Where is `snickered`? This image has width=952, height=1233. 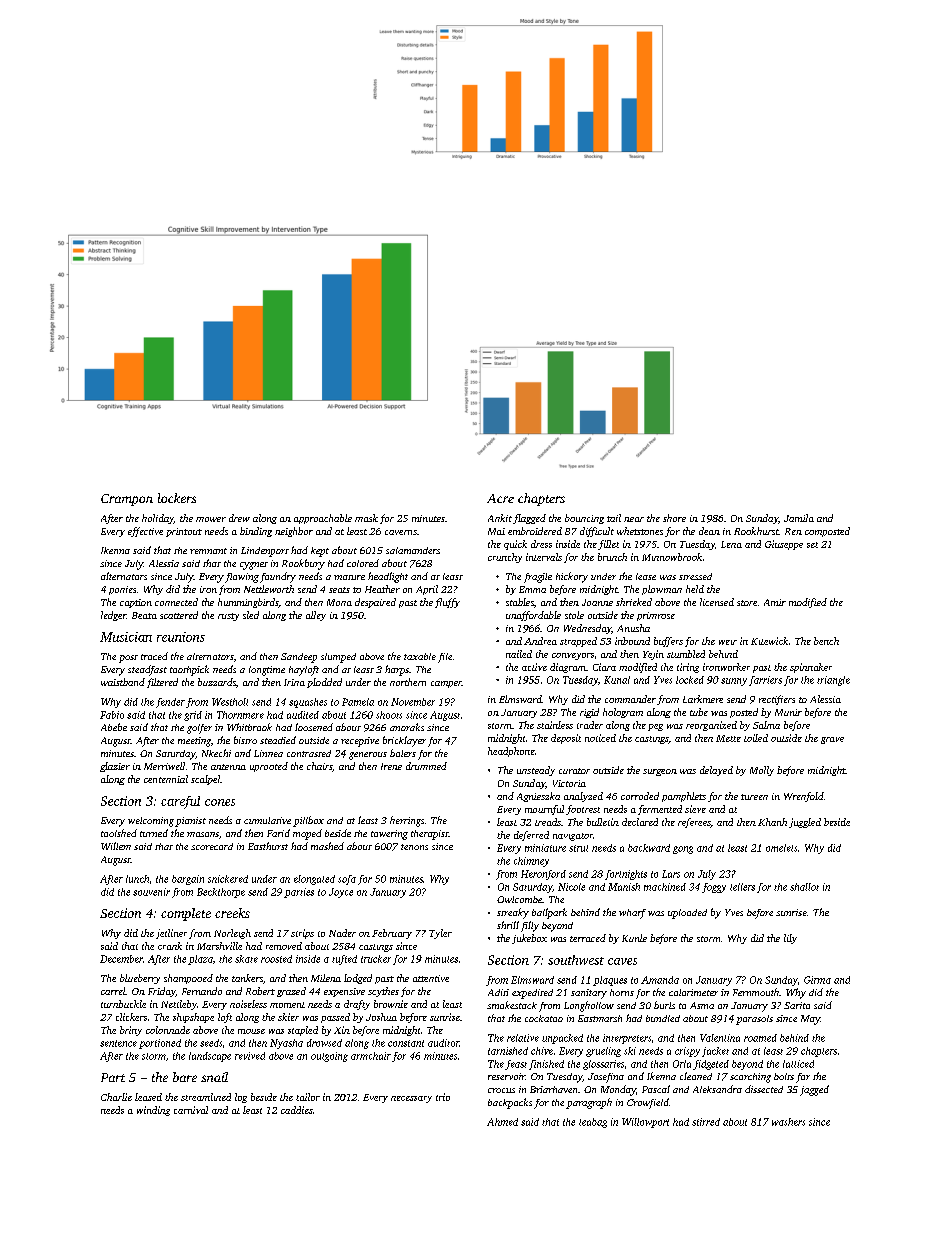
snickered is located at coordinates (228, 879).
